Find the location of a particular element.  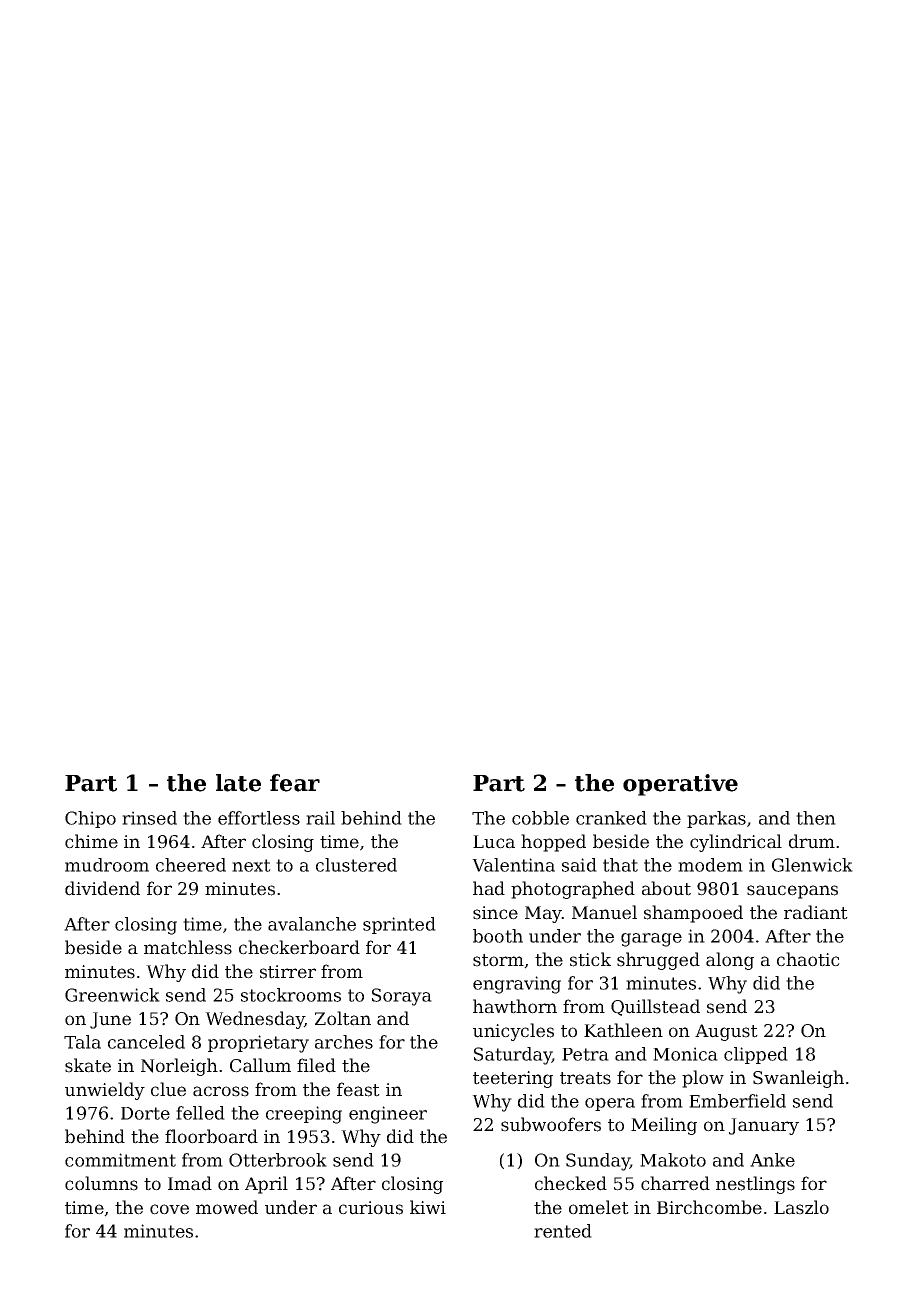

stirrer is located at coordinates (288, 972).
